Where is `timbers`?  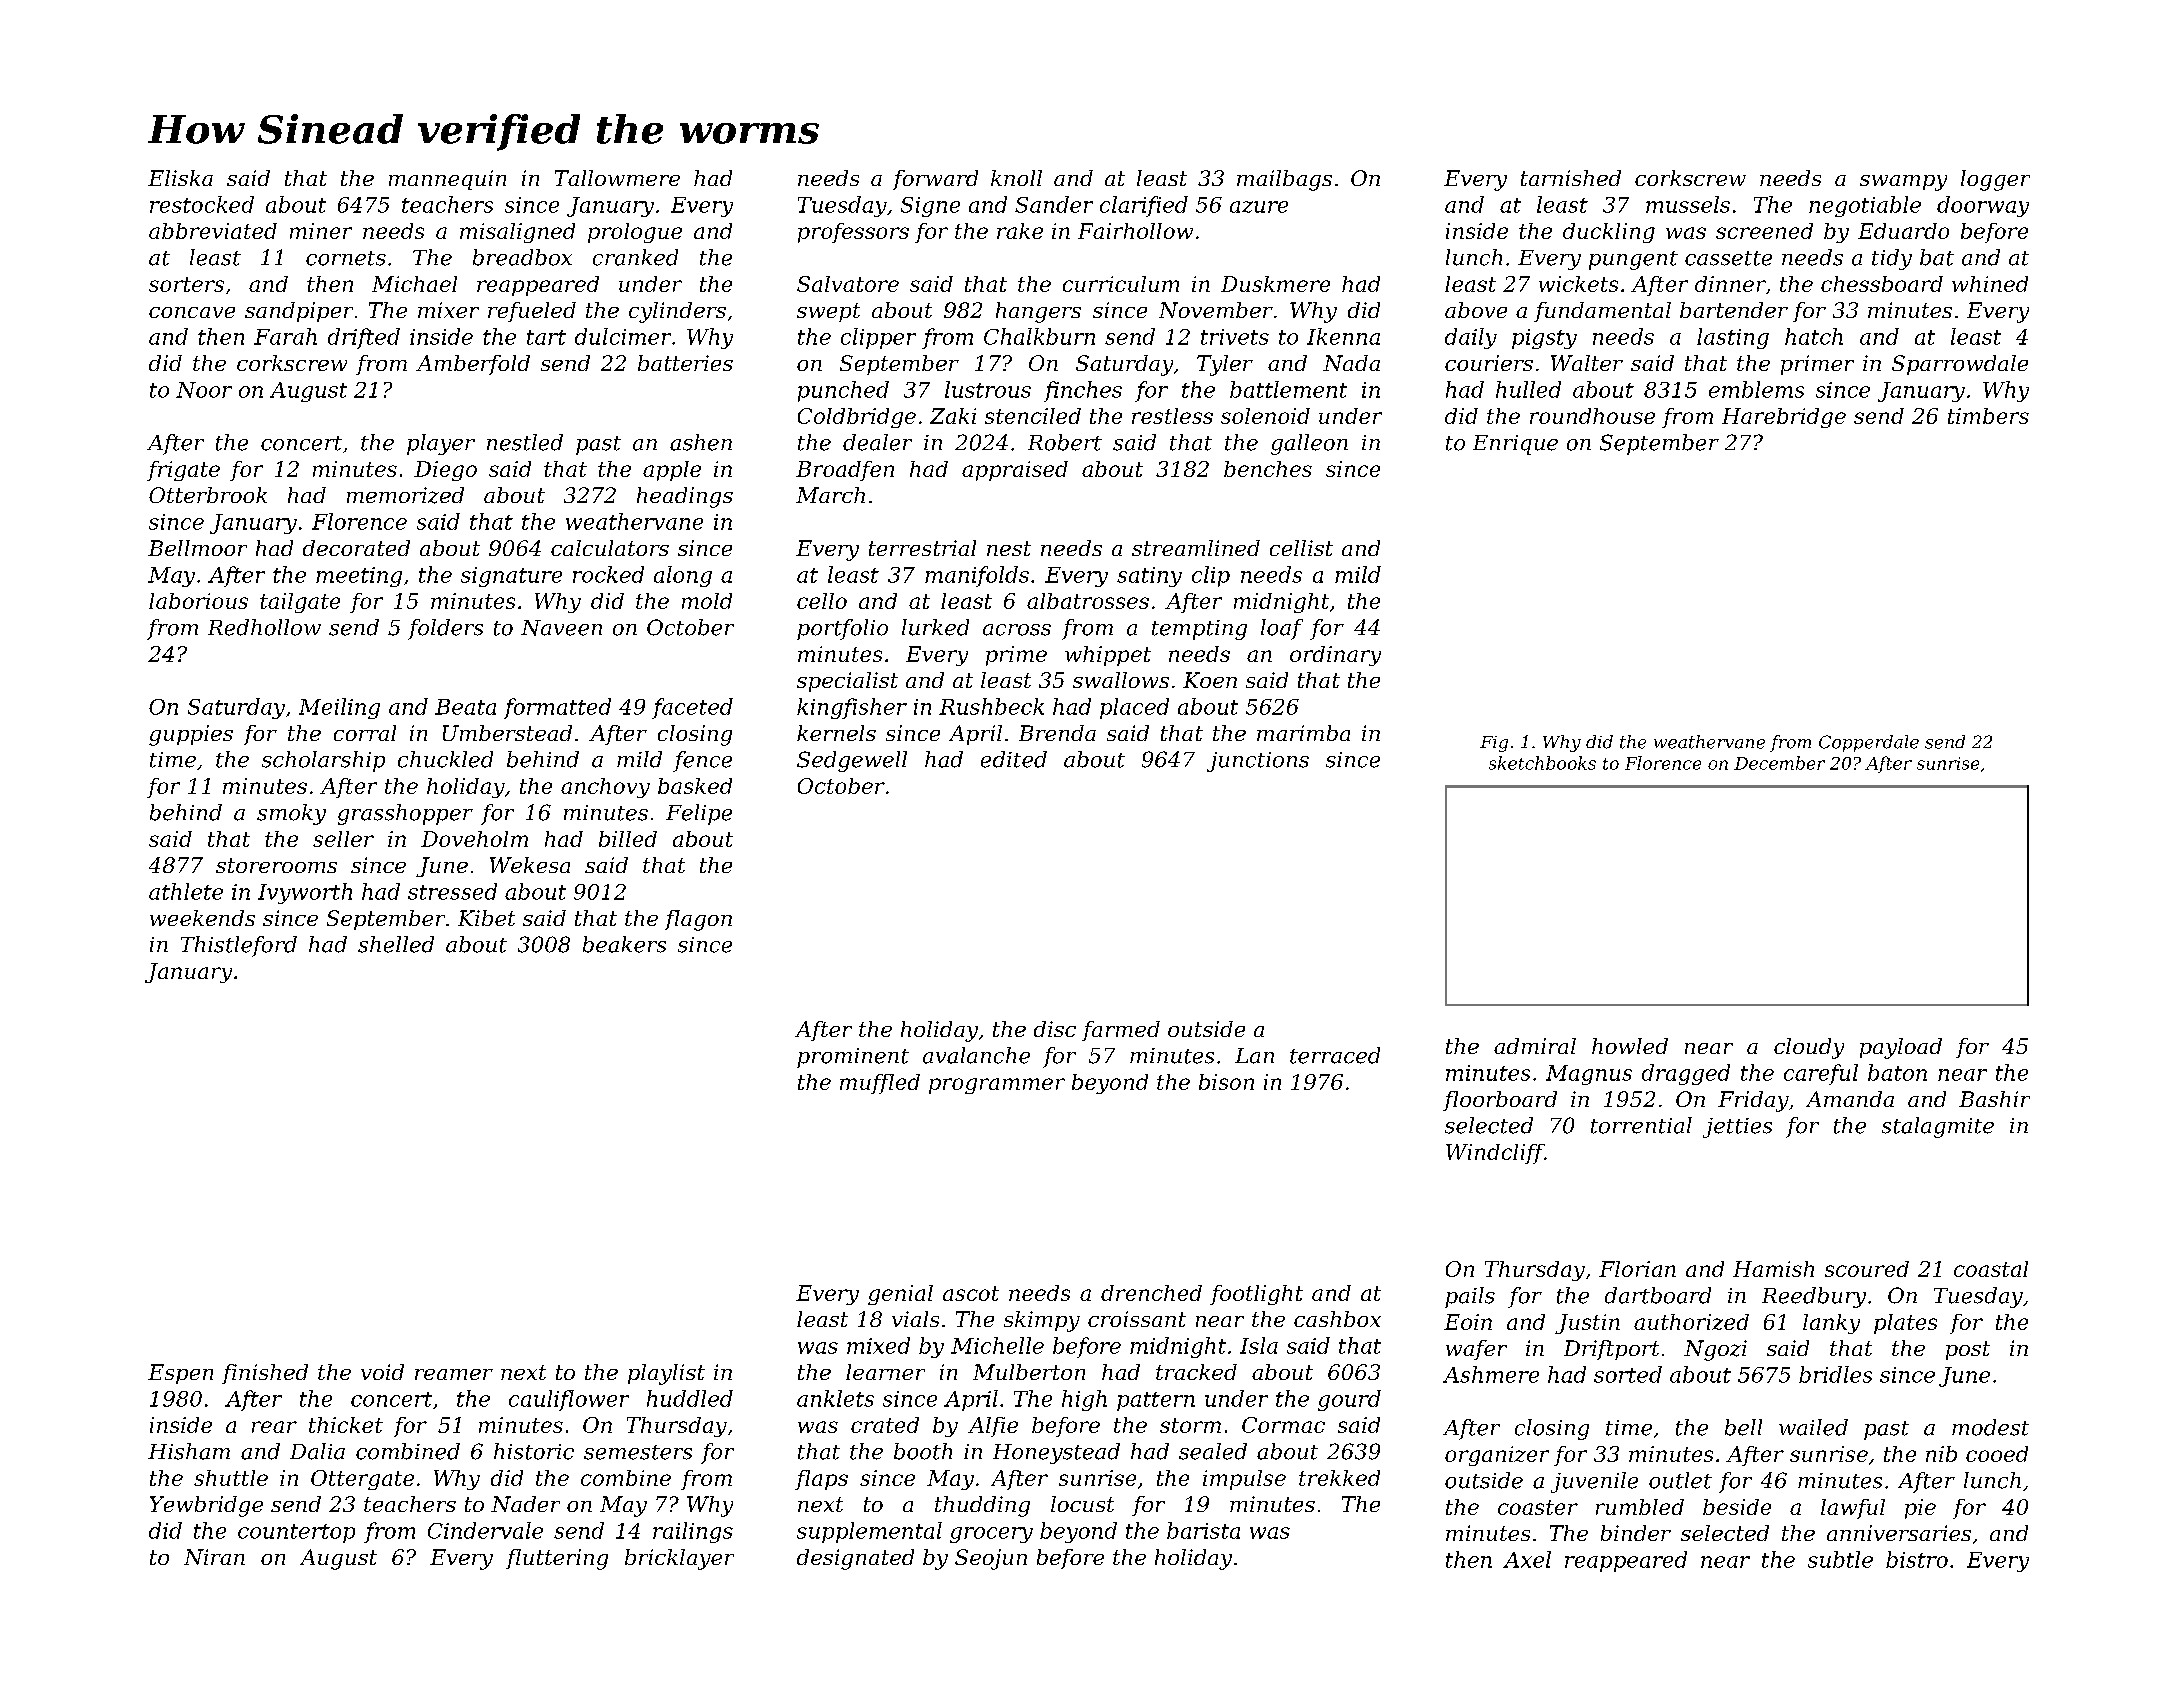
timbers is located at coordinates (1988, 416).
